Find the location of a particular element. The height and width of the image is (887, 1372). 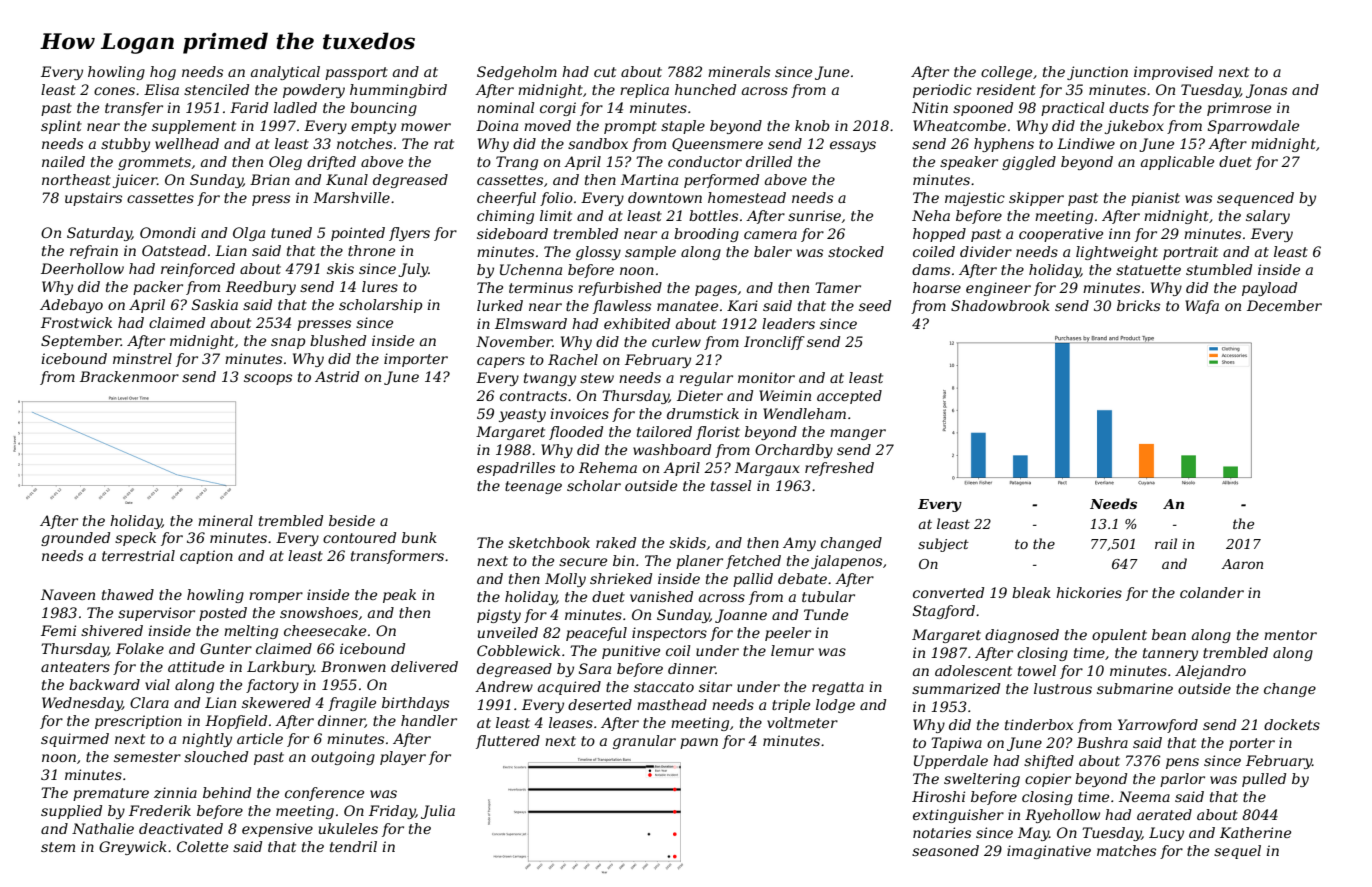

Nathalie is located at coordinates (103, 828).
